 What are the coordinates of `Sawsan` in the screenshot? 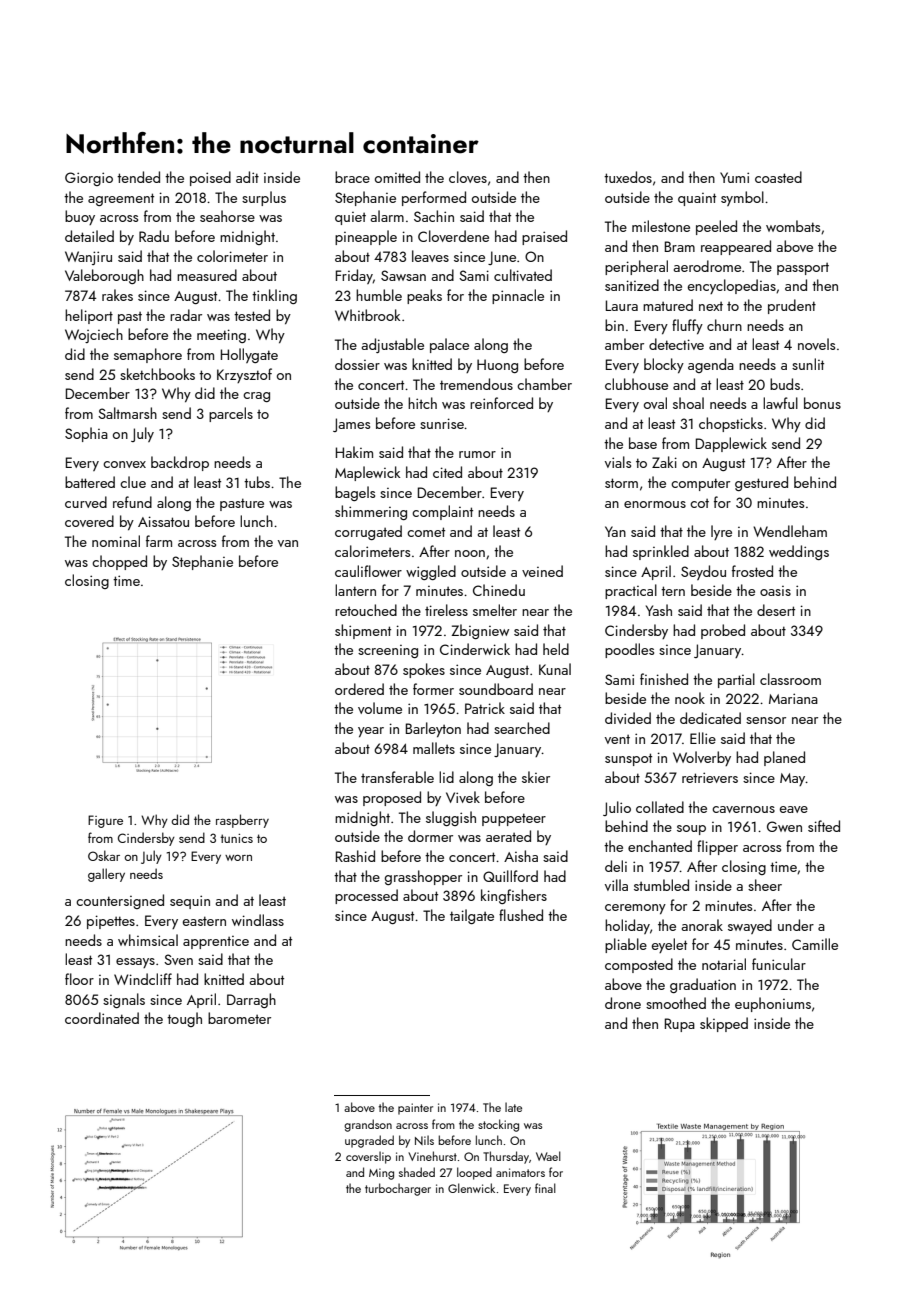 It's located at (403, 275).
